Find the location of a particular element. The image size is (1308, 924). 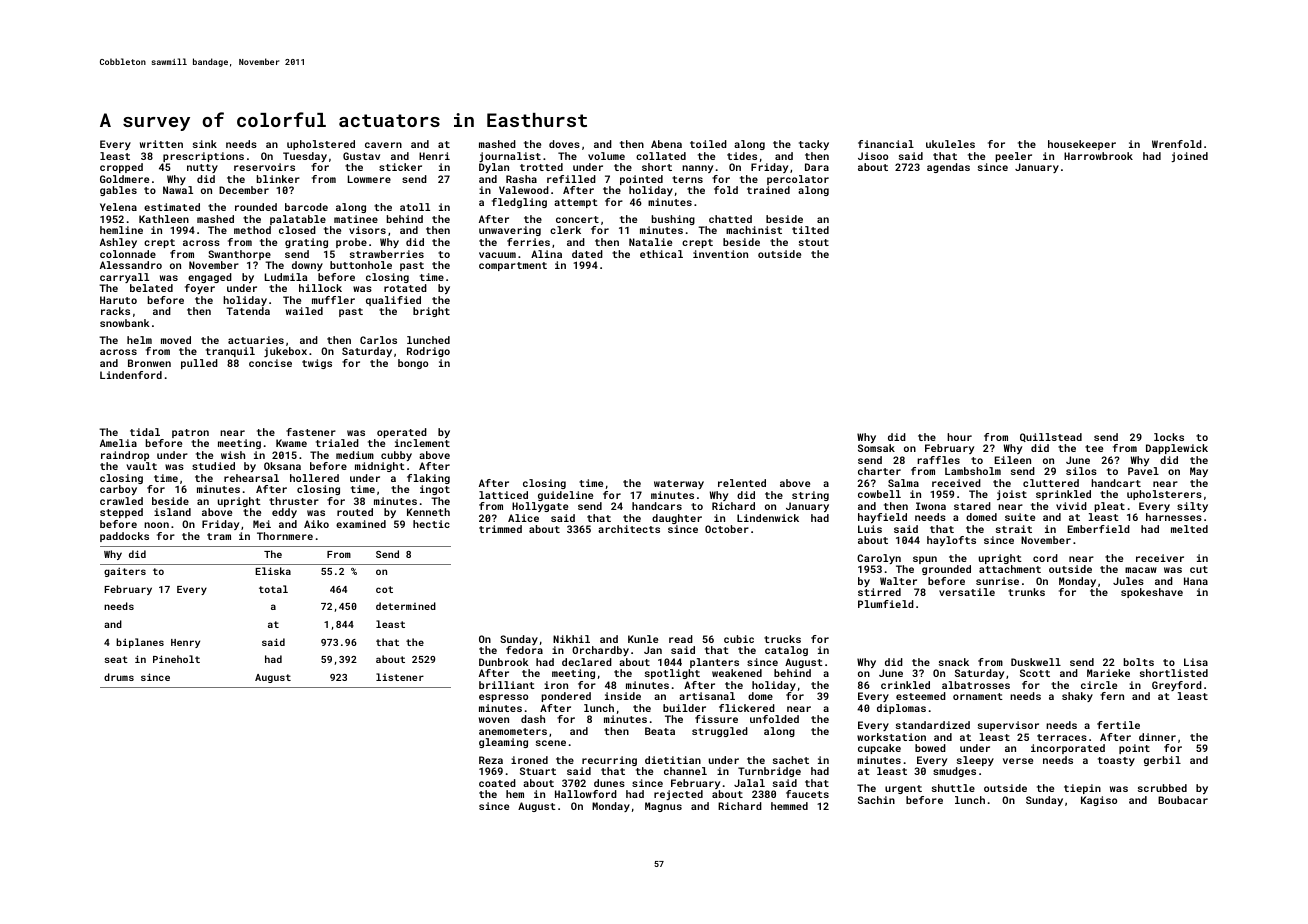

drums is located at coordinates (119, 677).
